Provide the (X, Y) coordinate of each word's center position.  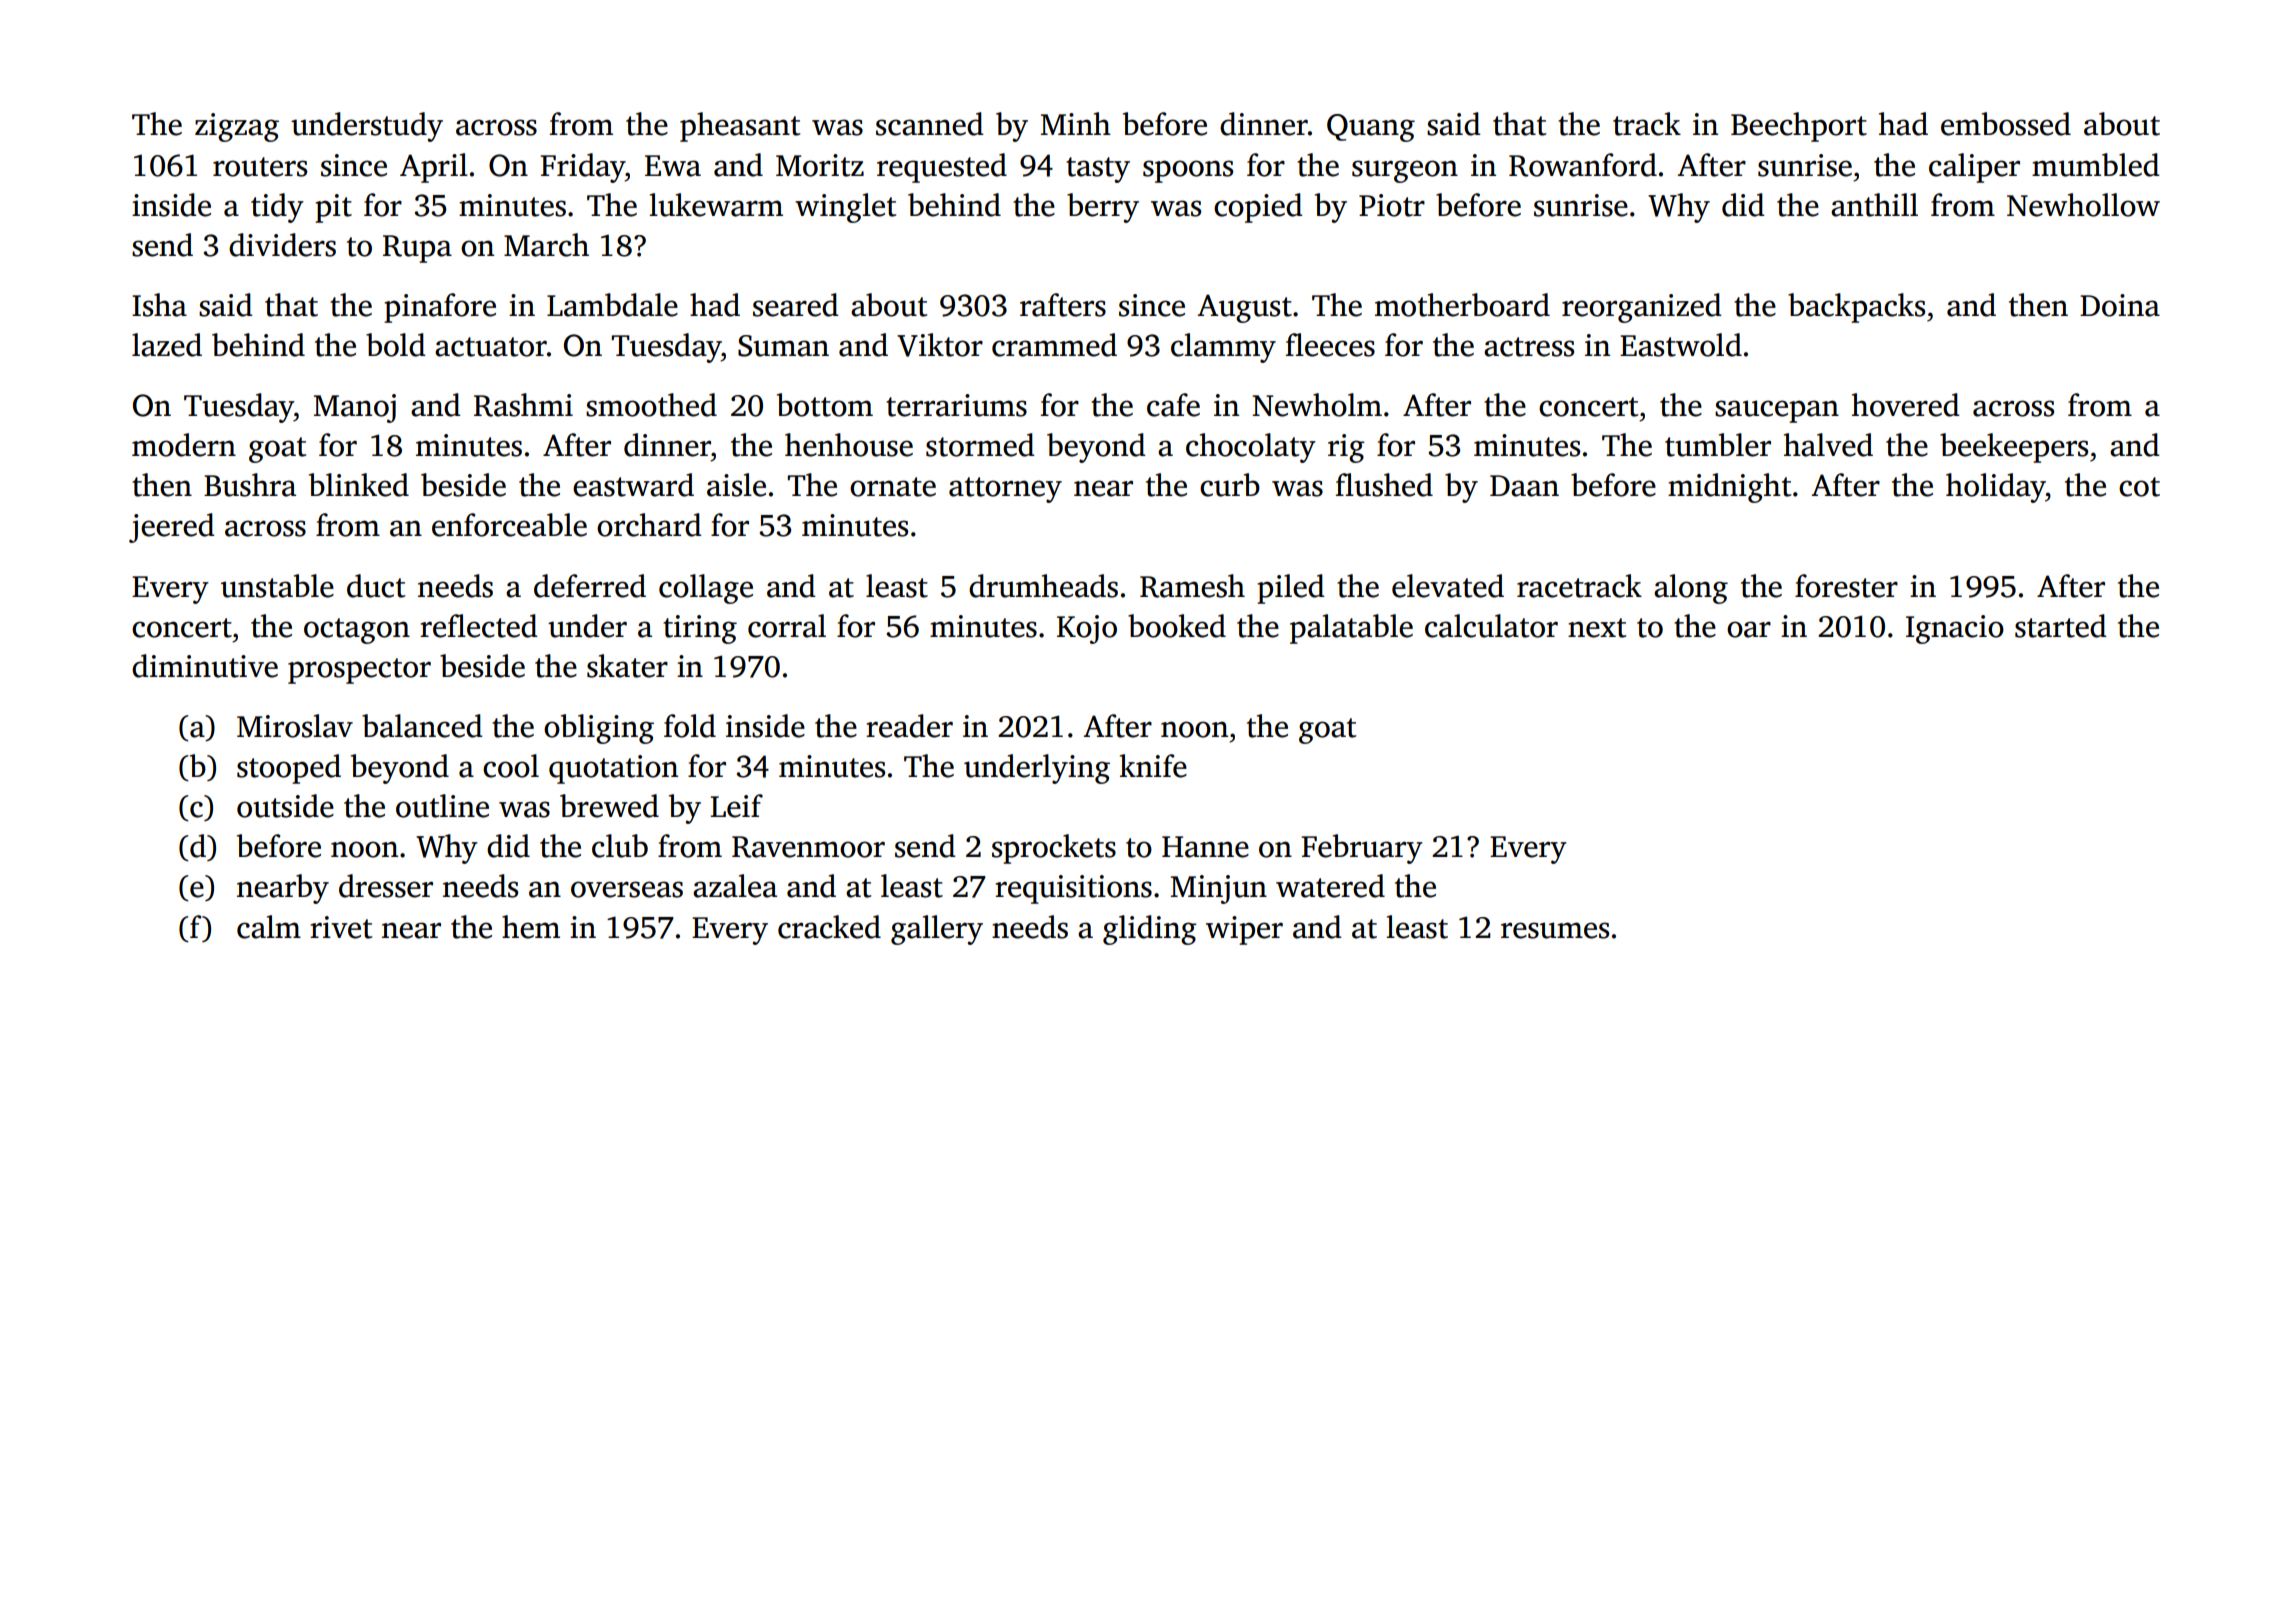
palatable (1351, 629)
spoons (1188, 171)
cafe (1173, 405)
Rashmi (523, 405)
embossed (2006, 124)
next (1597, 628)
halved (1828, 445)
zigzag (237, 127)
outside (285, 806)
